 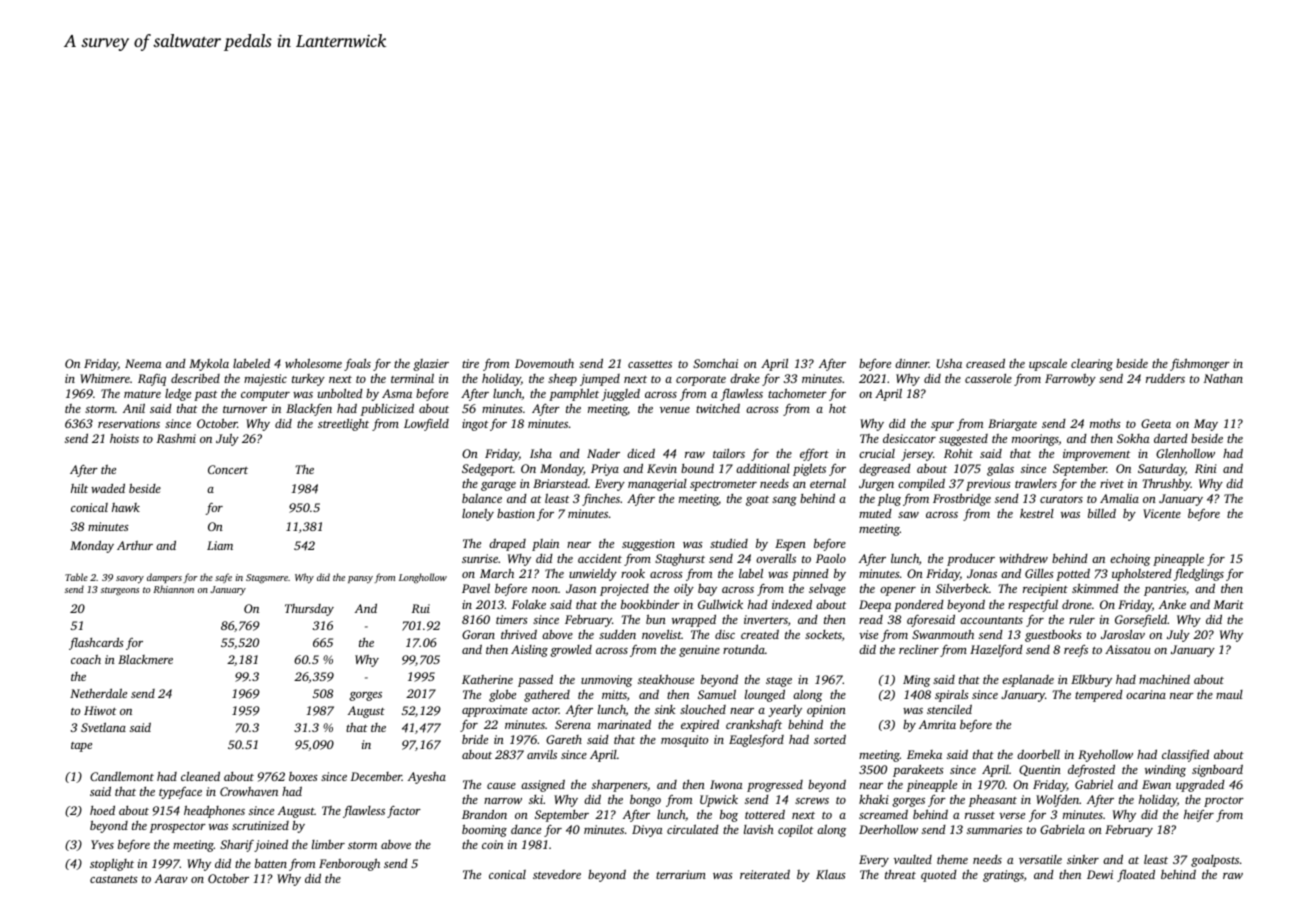 What do you see at coordinates (309, 610) in the screenshot?
I see `Thursday` at bounding box center [309, 610].
